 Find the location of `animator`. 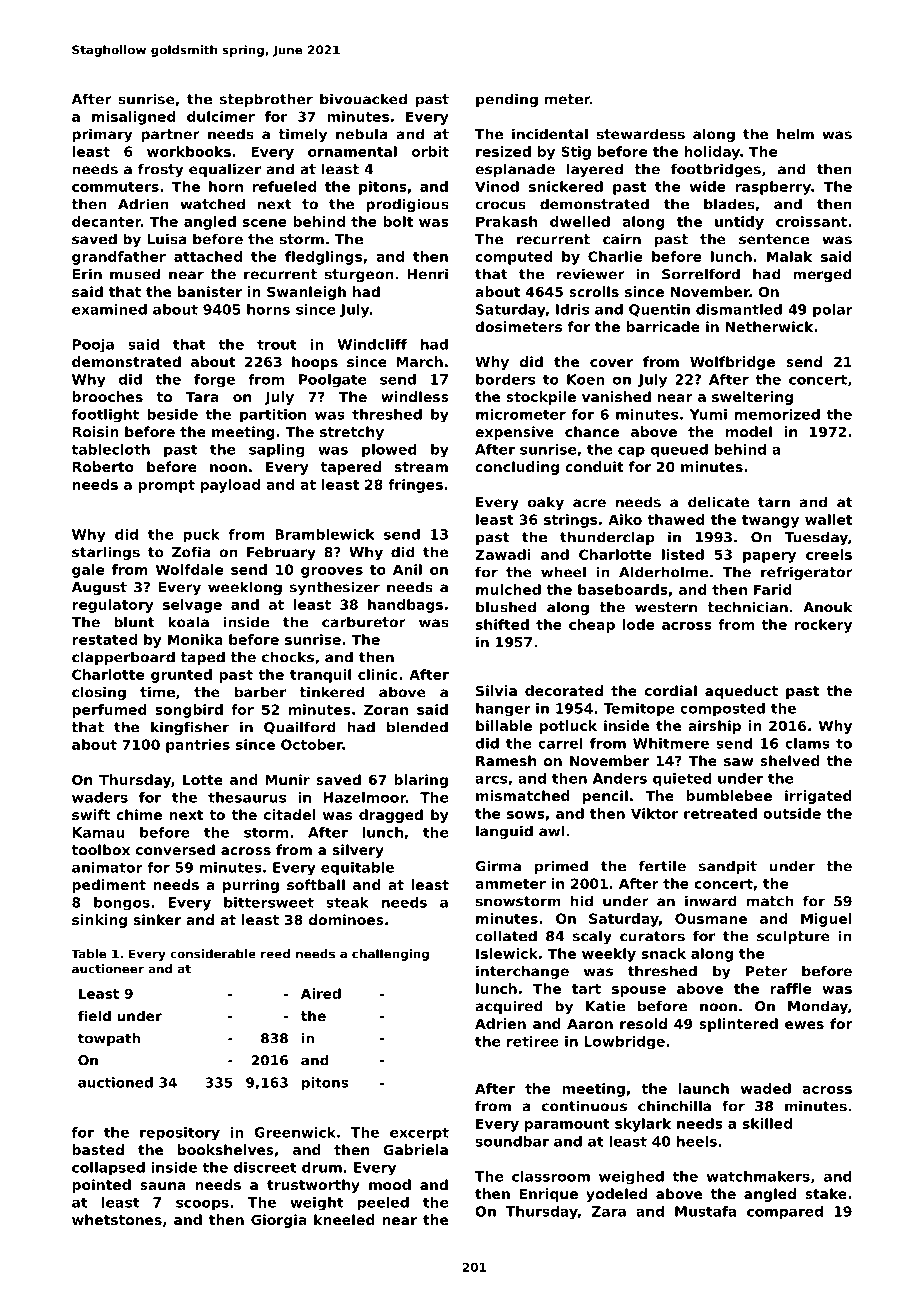

animator is located at coordinates (107, 867).
